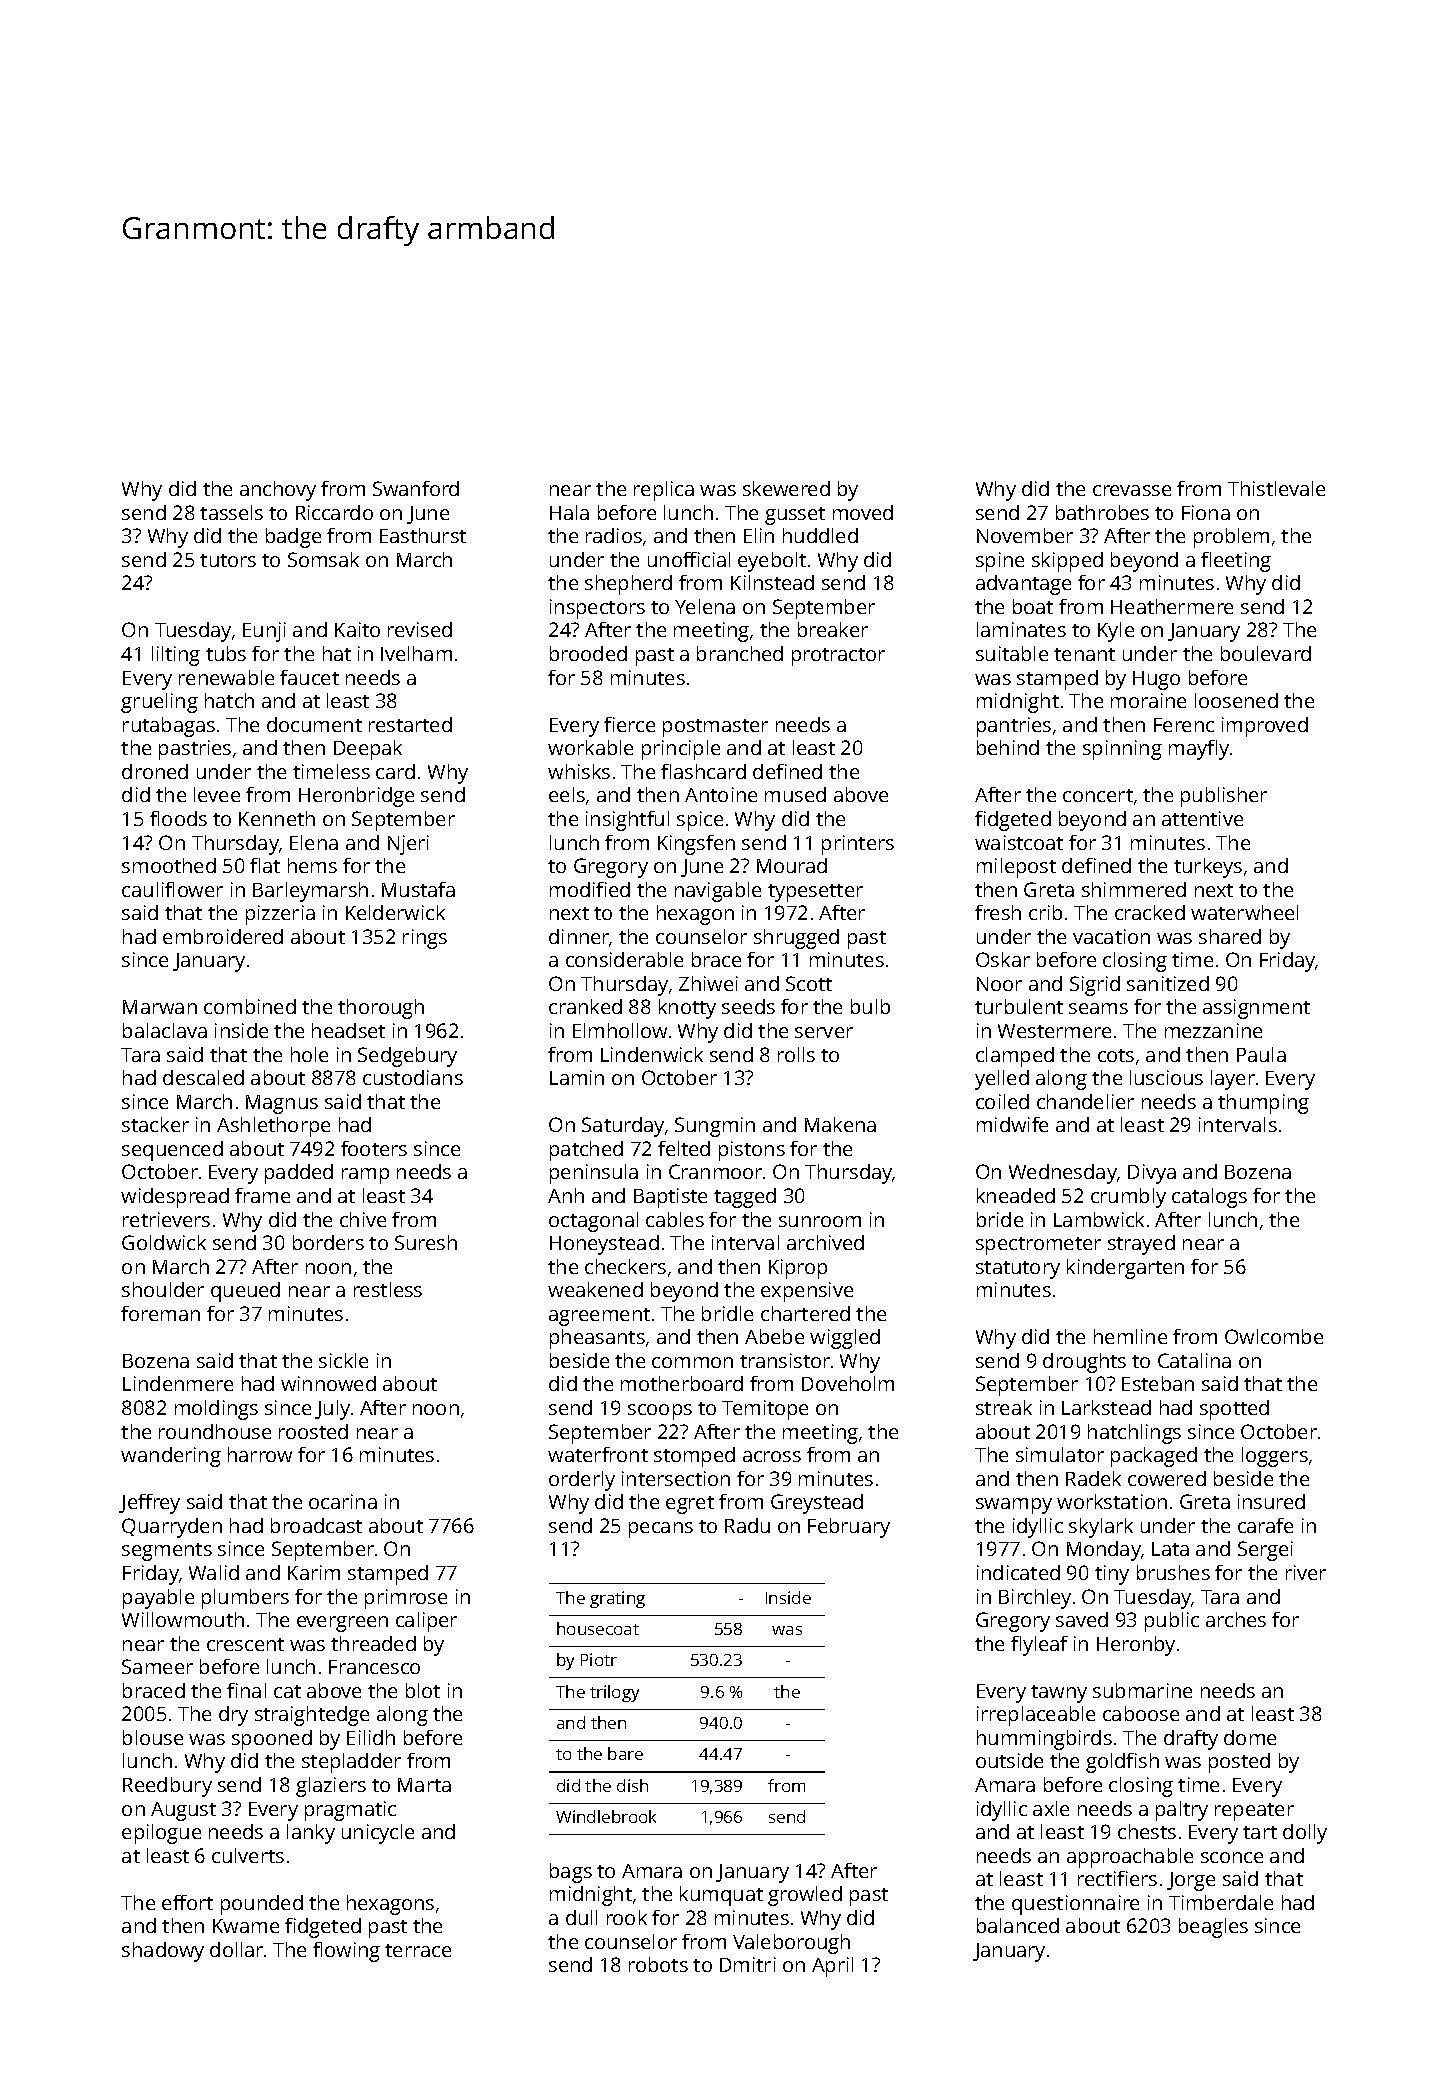 This screenshot has width=1450, height=2100. I want to click on moved, so click(863, 512).
